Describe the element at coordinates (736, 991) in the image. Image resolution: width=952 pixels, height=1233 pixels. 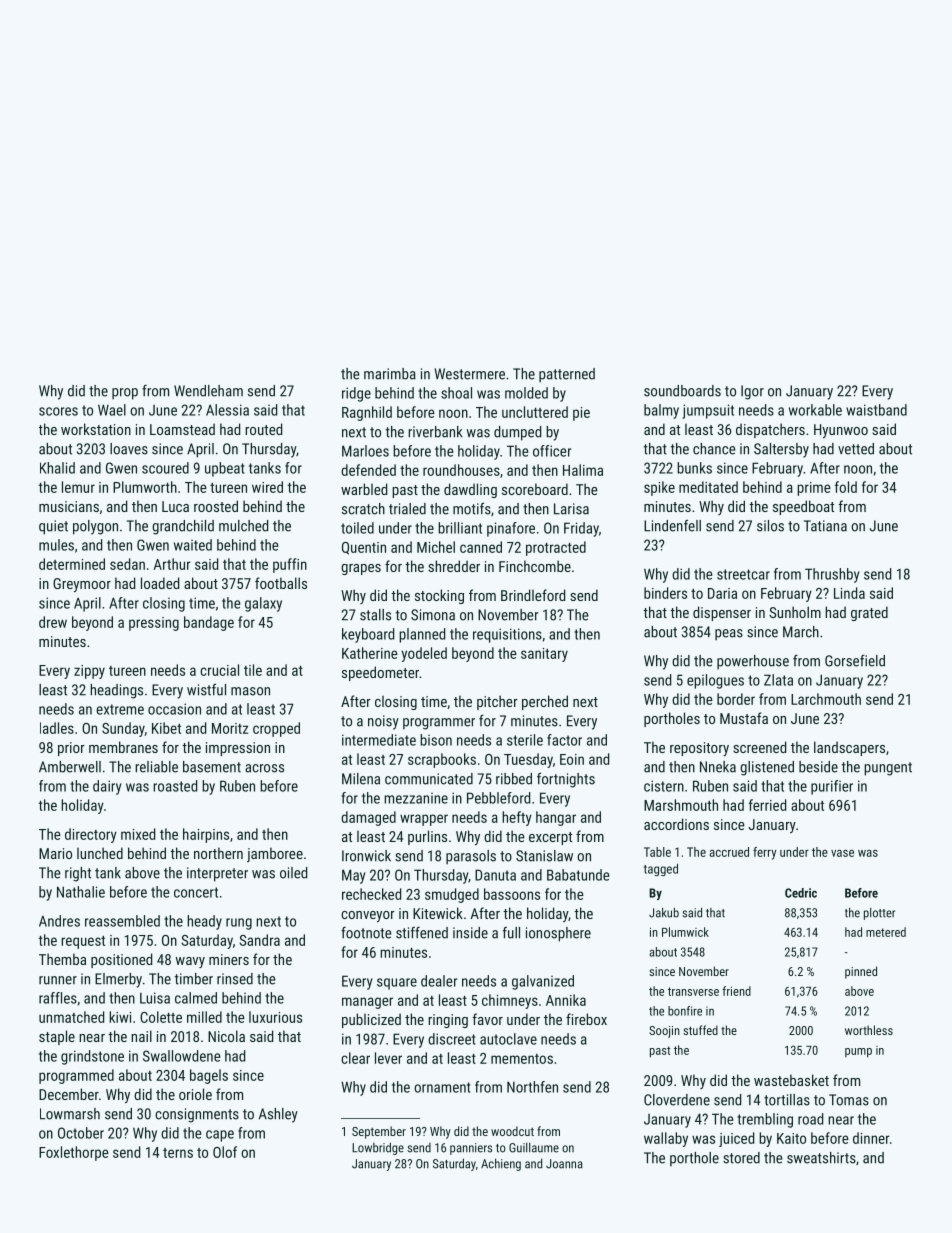
I see `friend` at that location.
